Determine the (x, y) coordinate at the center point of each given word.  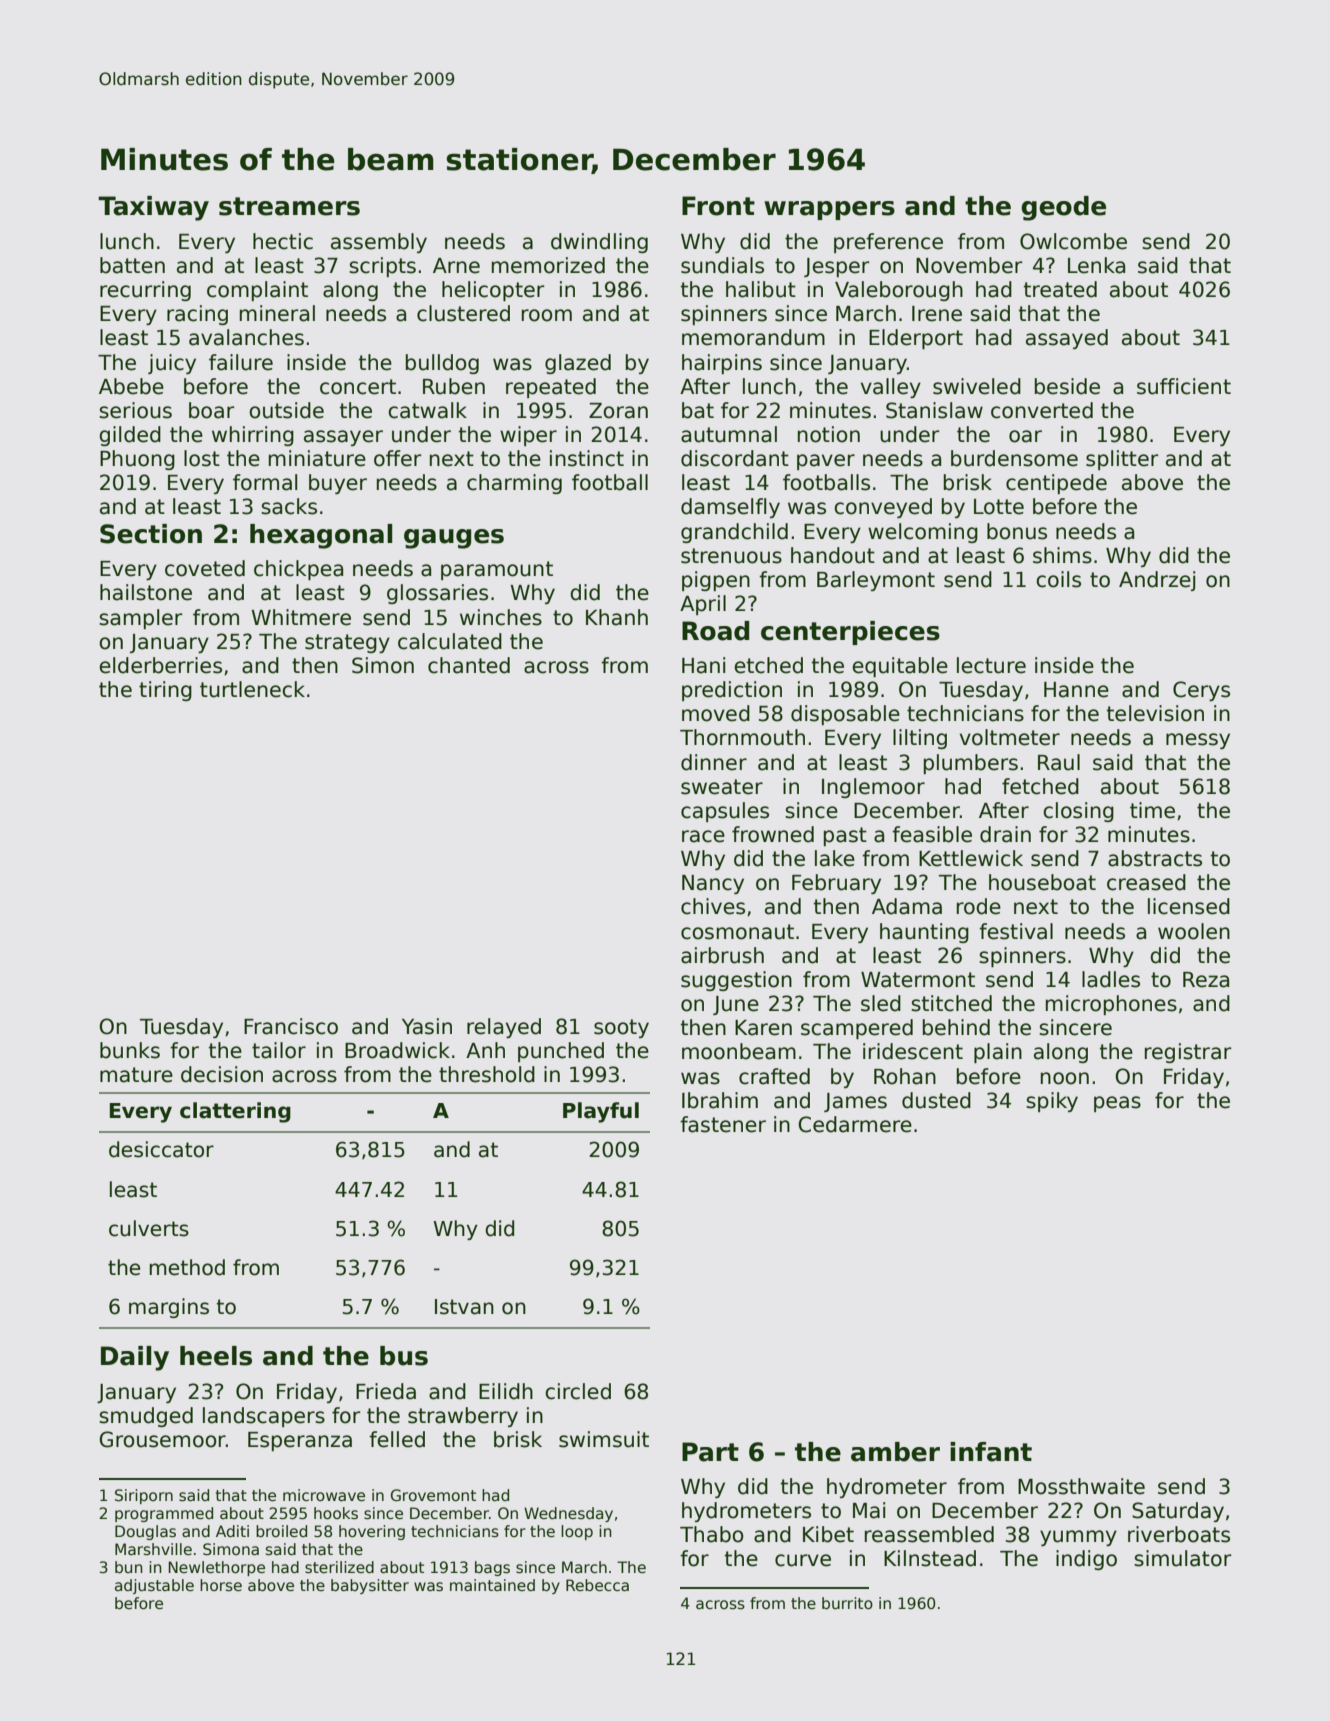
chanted (469, 665)
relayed (504, 1028)
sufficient (1184, 386)
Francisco (291, 1026)
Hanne (1076, 690)
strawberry (463, 1417)
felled (397, 1439)
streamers (289, 206)
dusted (936, 1100)
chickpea (298, 570)
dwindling (599, 243)
